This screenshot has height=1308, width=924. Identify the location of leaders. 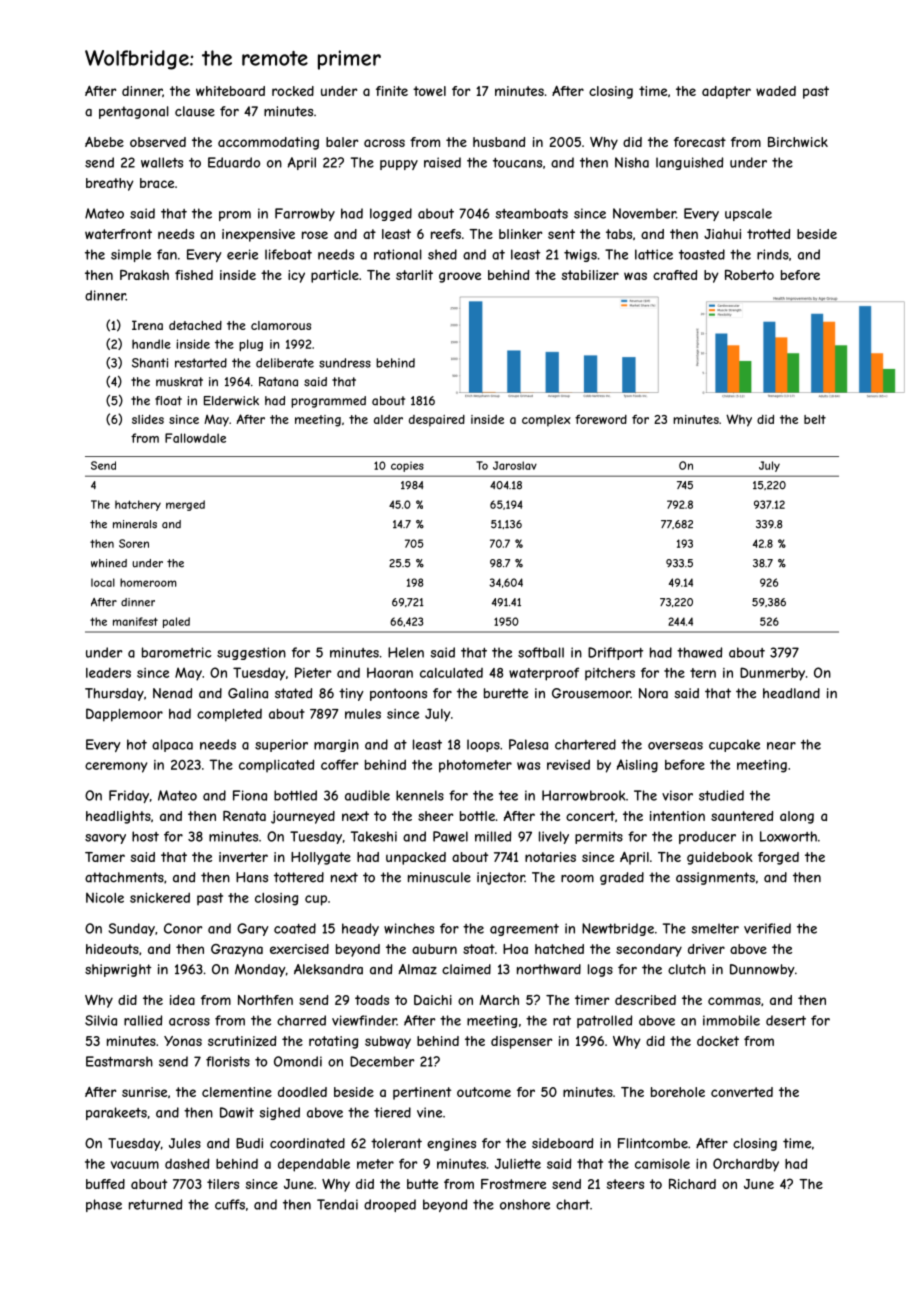
(108, 672).
